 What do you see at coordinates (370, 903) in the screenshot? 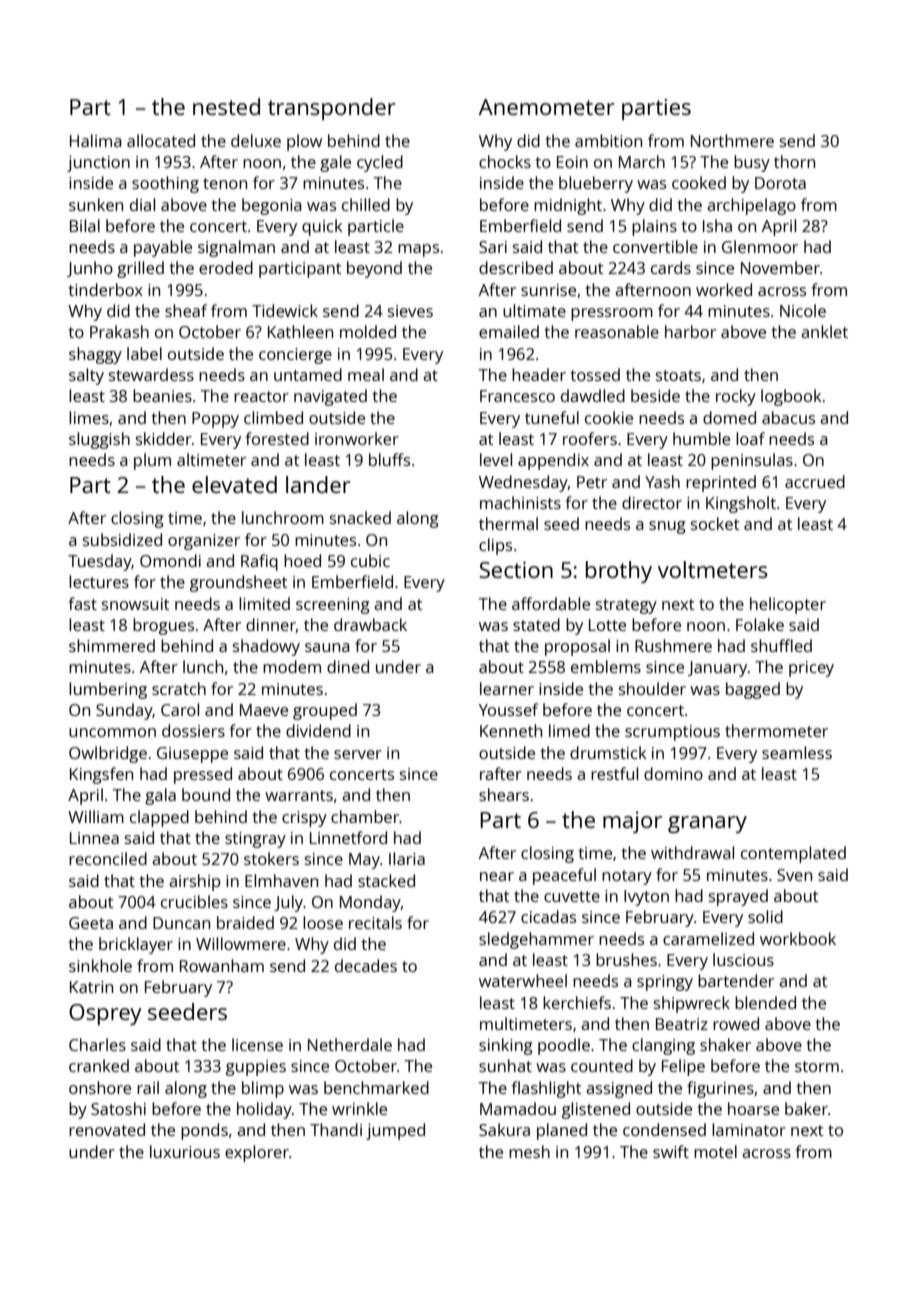
I see `Monday` at bounding box center [370, 903].
